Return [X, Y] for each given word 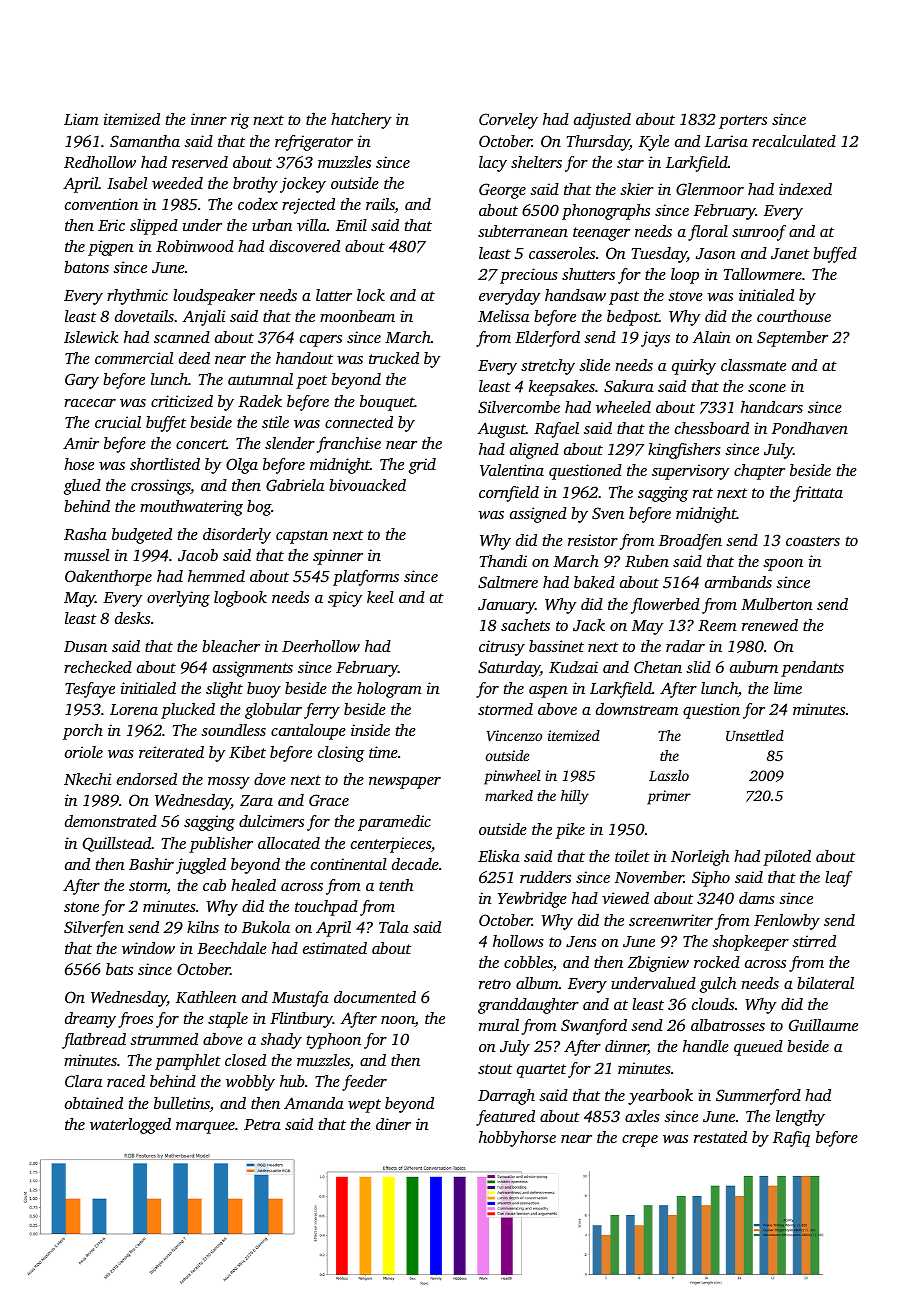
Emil [351, 225]
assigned [538, 515]
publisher [221, 845]
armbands [738, 582]
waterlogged [130, 1126]
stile [275, 422]
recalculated [794, 141]
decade [415, 864]
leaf [839, 879]
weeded [177, 183]
